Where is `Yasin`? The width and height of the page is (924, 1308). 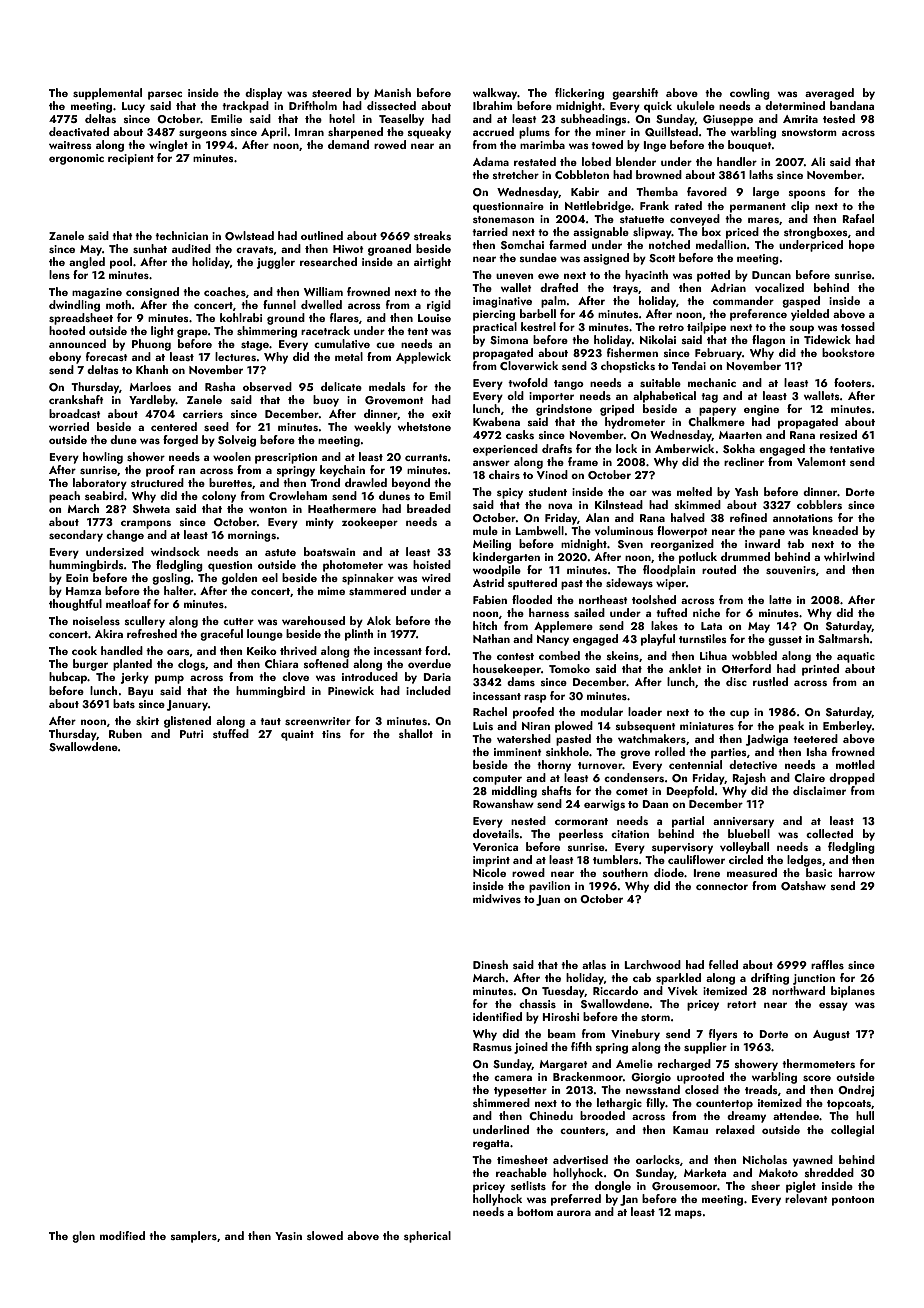
Yasin is located at coordinates (288, 1236).
